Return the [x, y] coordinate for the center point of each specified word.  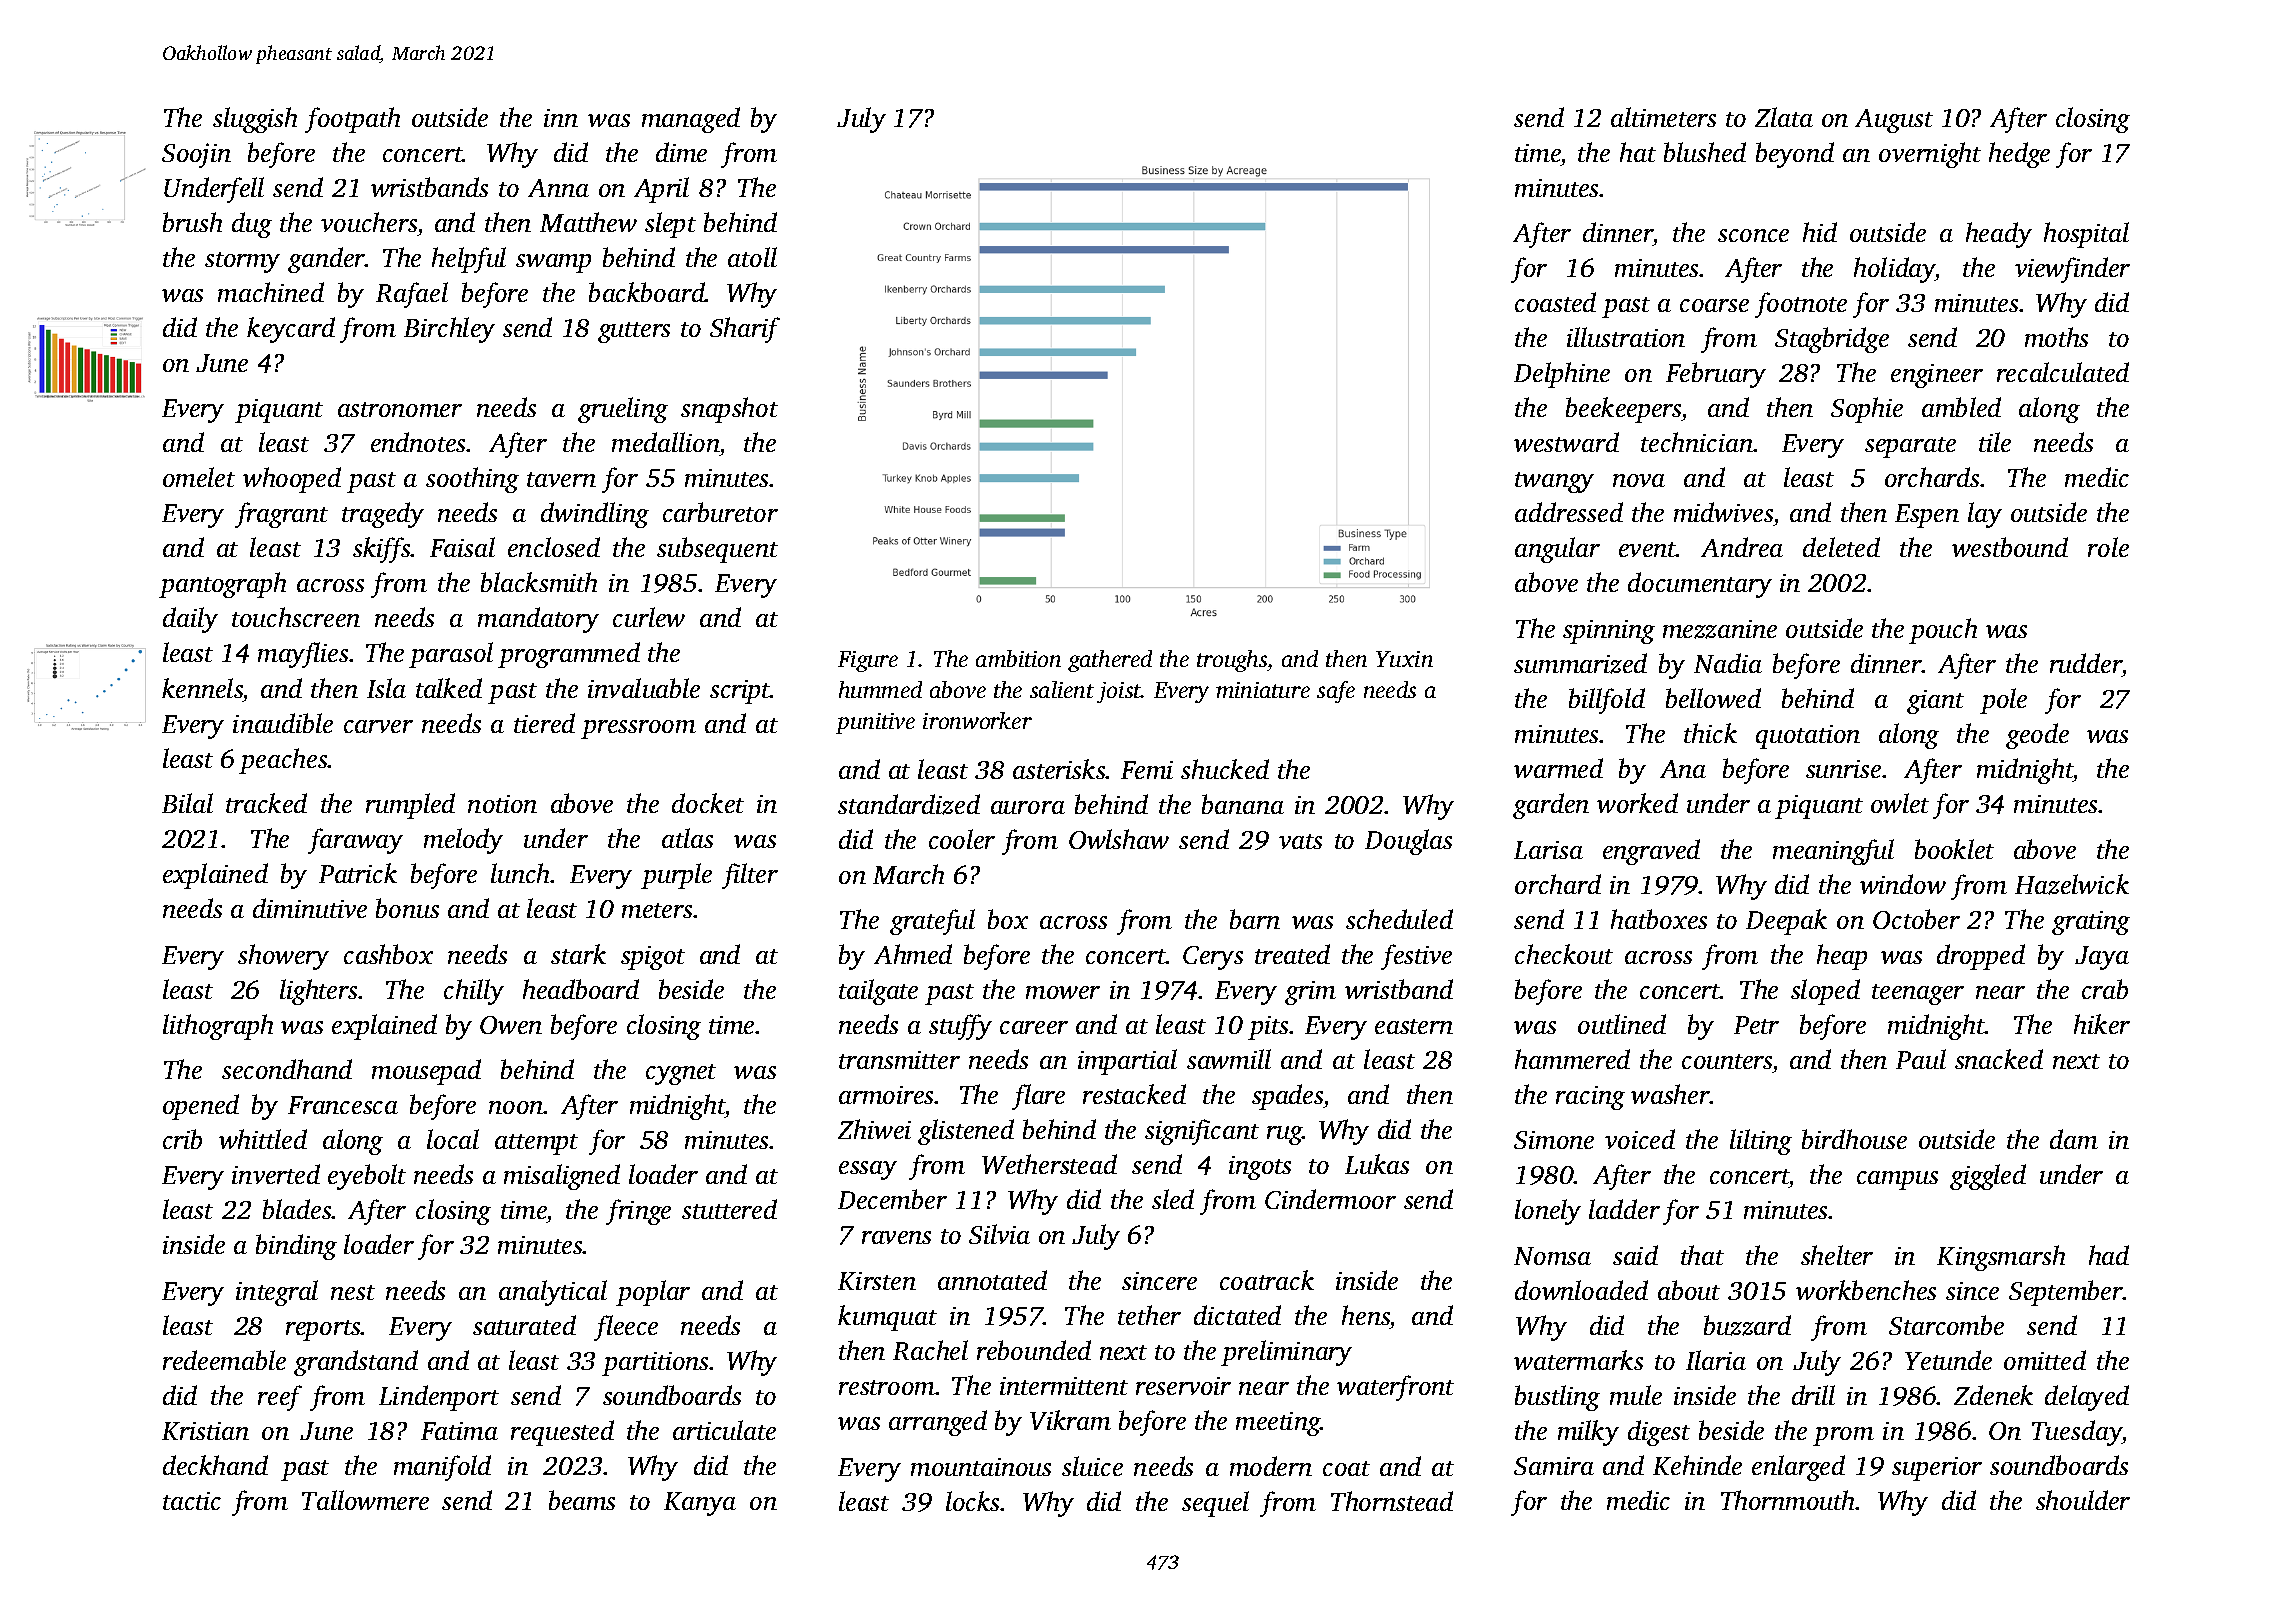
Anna [558, 188]
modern [1271, 1466]
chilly [474, 992]
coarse [1714, 305]
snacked [1999, 1059]
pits [1268, 1028]
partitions [655, 1364]
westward [1566, 442]
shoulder [2083, 1500]
